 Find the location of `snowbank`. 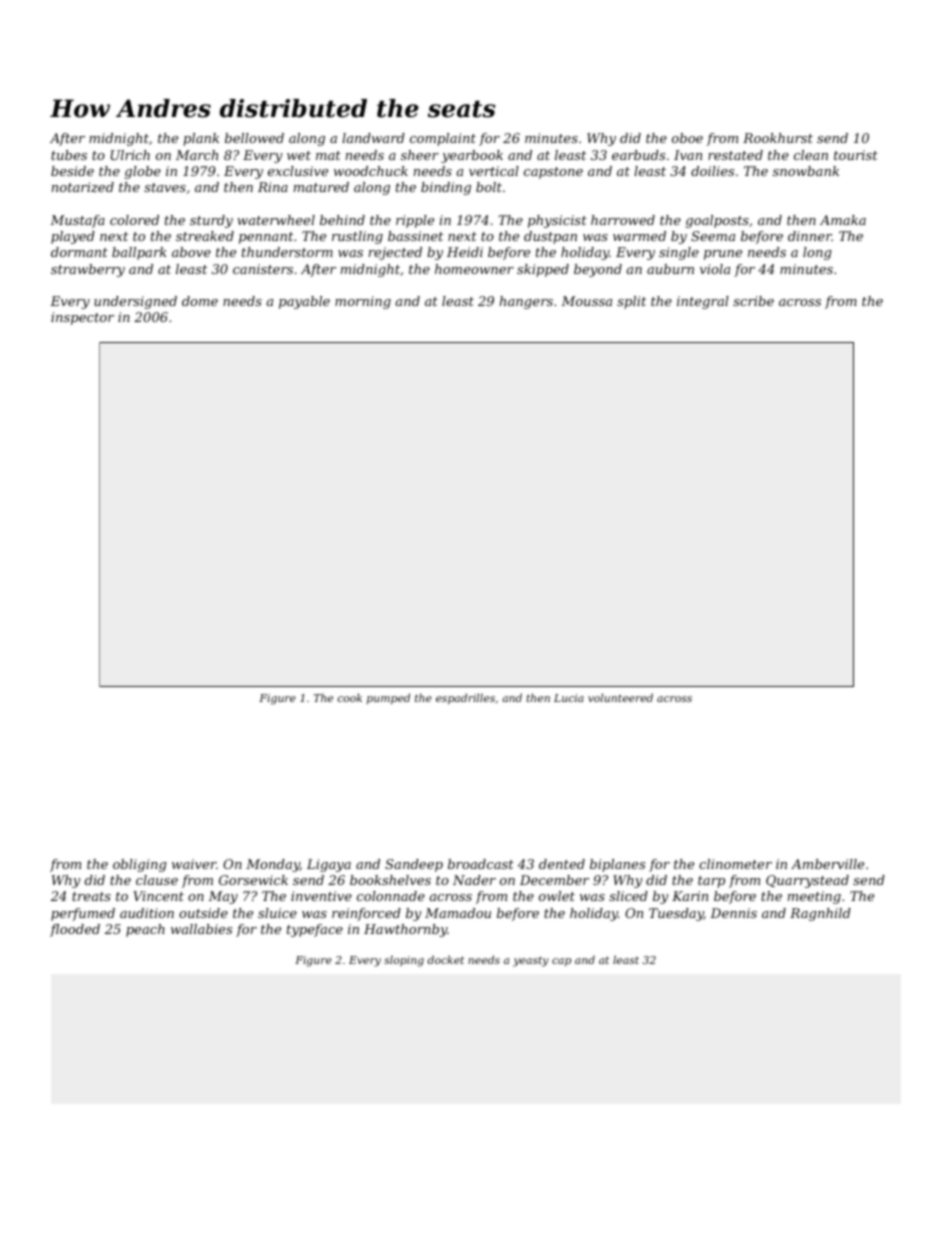

snowbank is located at coordinates (806, 171).
